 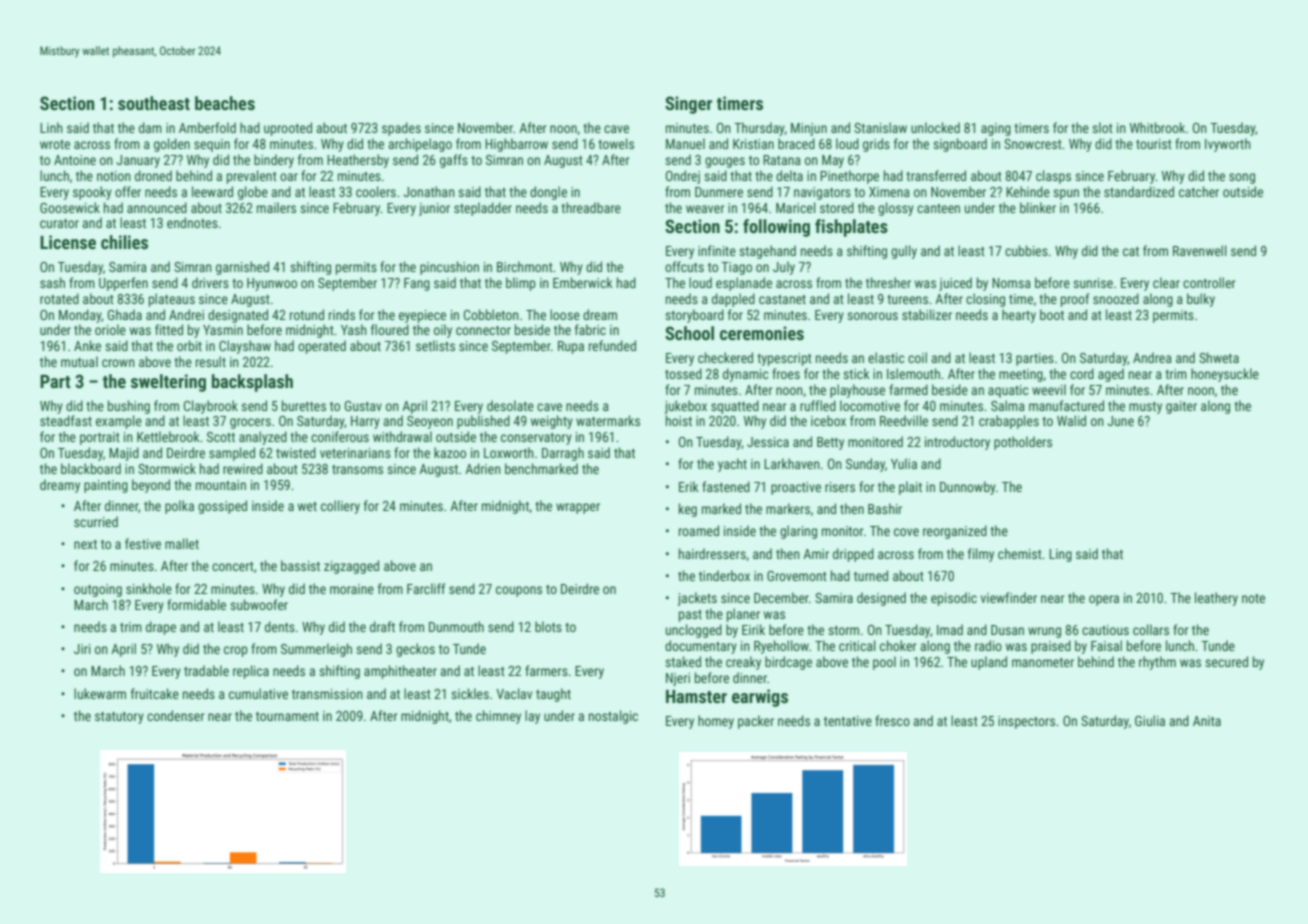 What do you see at coordinates (85, 544) in the screenshot?
I see `next` at bounding box center [85, 544].
